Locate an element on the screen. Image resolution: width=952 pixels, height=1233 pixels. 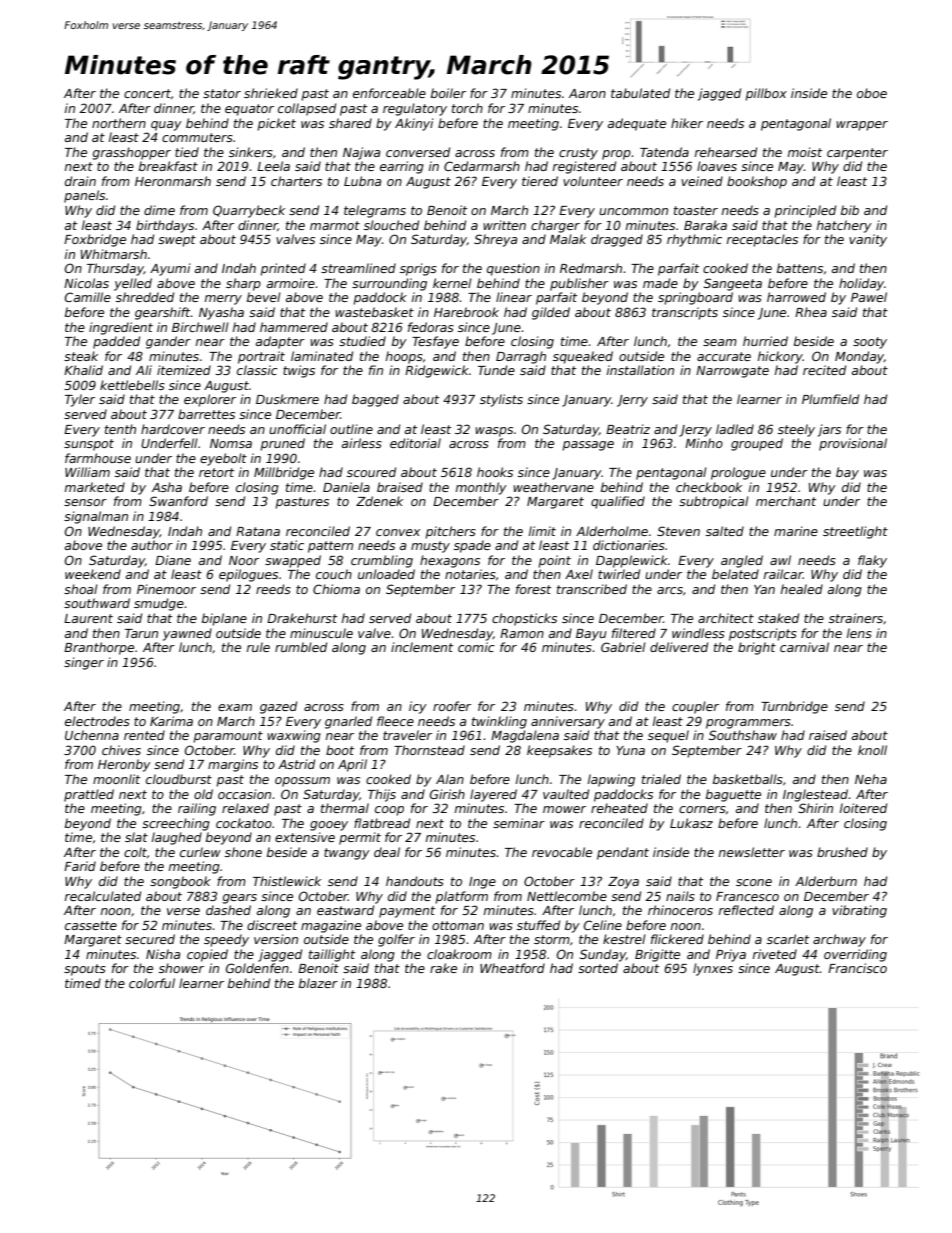
Uchenna is located at coordinates (92, 735).
